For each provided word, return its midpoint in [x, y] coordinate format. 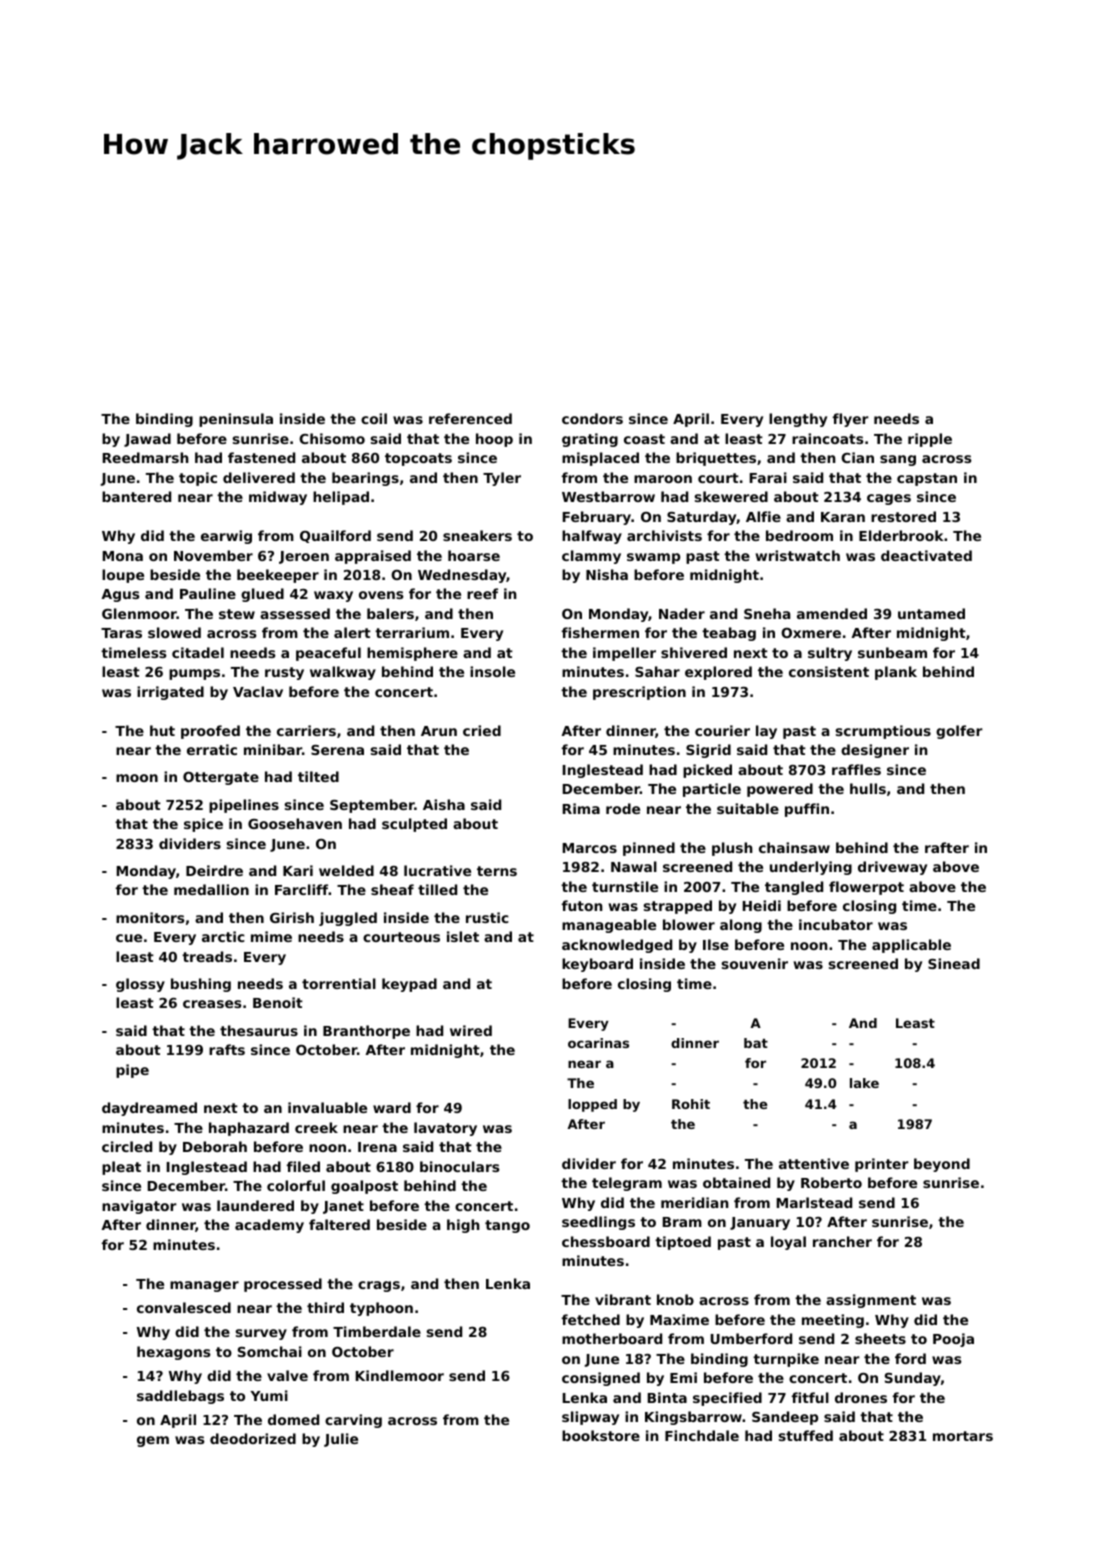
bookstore [601, 1435]
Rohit [691, 1104]
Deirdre [214, 870]
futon [582, 905]
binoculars [460, 1166]
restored [903, 516]
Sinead [954, 963]
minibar [273, 749]
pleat [121, 1168]
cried [482, 730]
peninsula [236, 420]
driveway [892, 868]
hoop [494, 440]
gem [153, 1441]
